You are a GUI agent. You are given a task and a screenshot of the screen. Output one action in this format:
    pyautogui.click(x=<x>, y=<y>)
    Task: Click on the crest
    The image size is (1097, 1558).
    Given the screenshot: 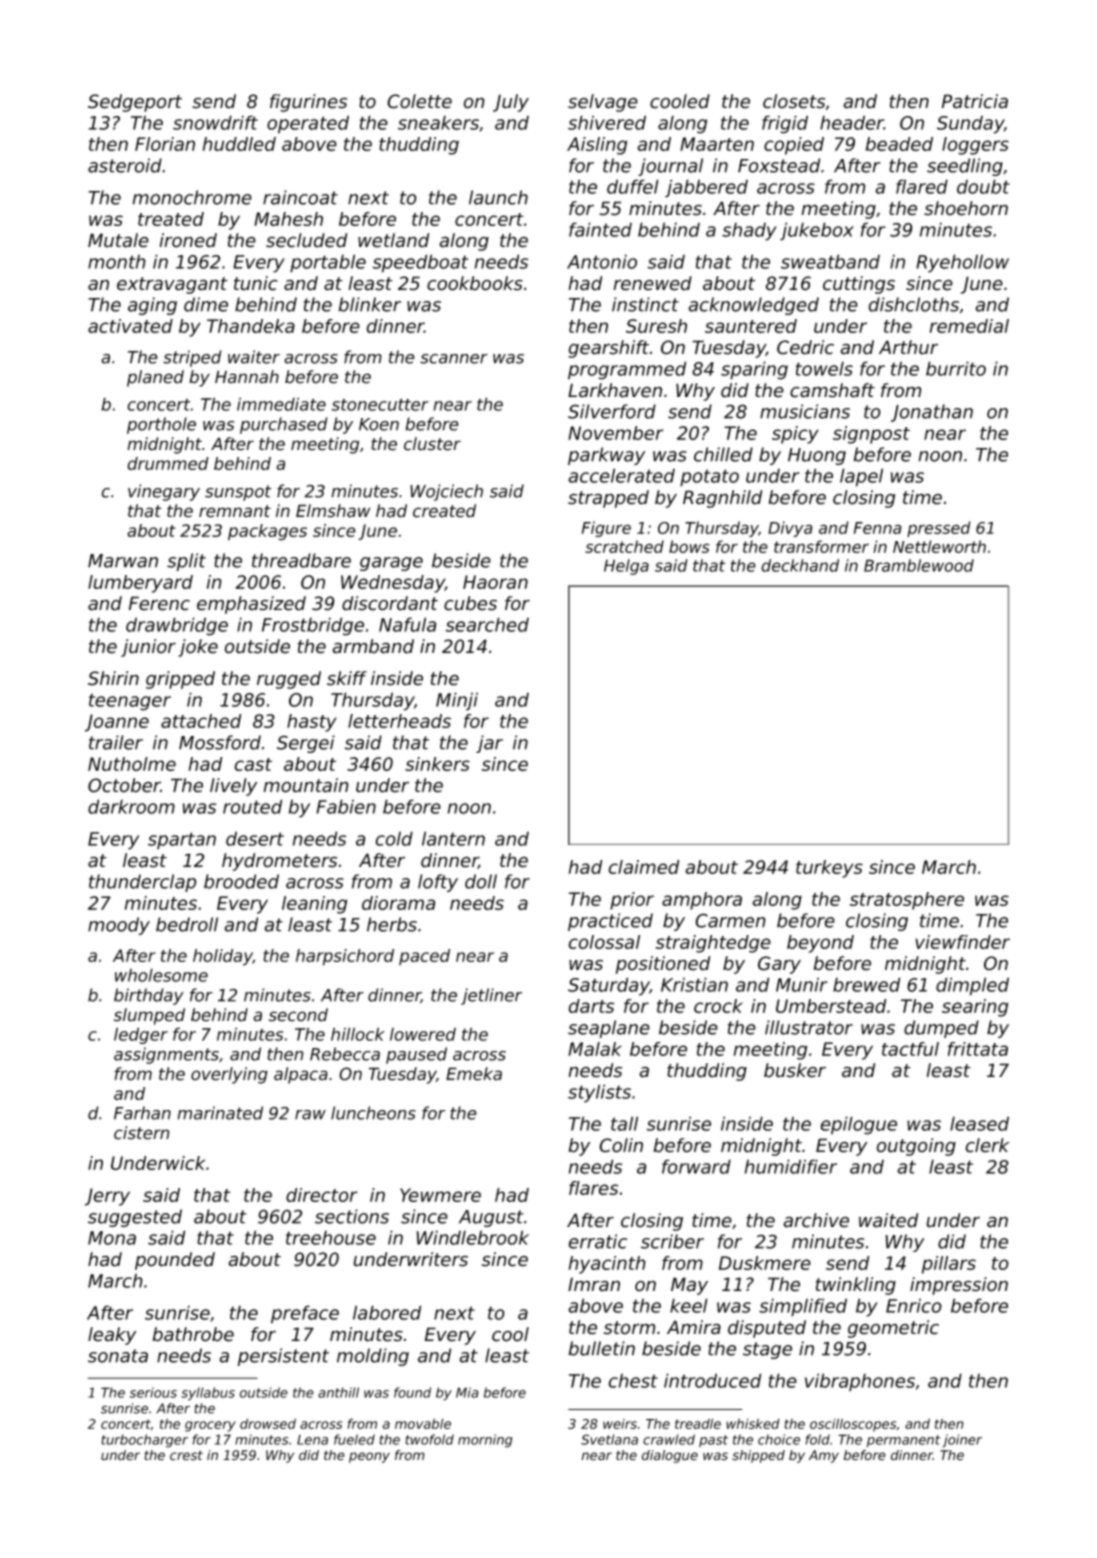 What is the action you would take?
    pyautogui.click(x=186, y=1456)
